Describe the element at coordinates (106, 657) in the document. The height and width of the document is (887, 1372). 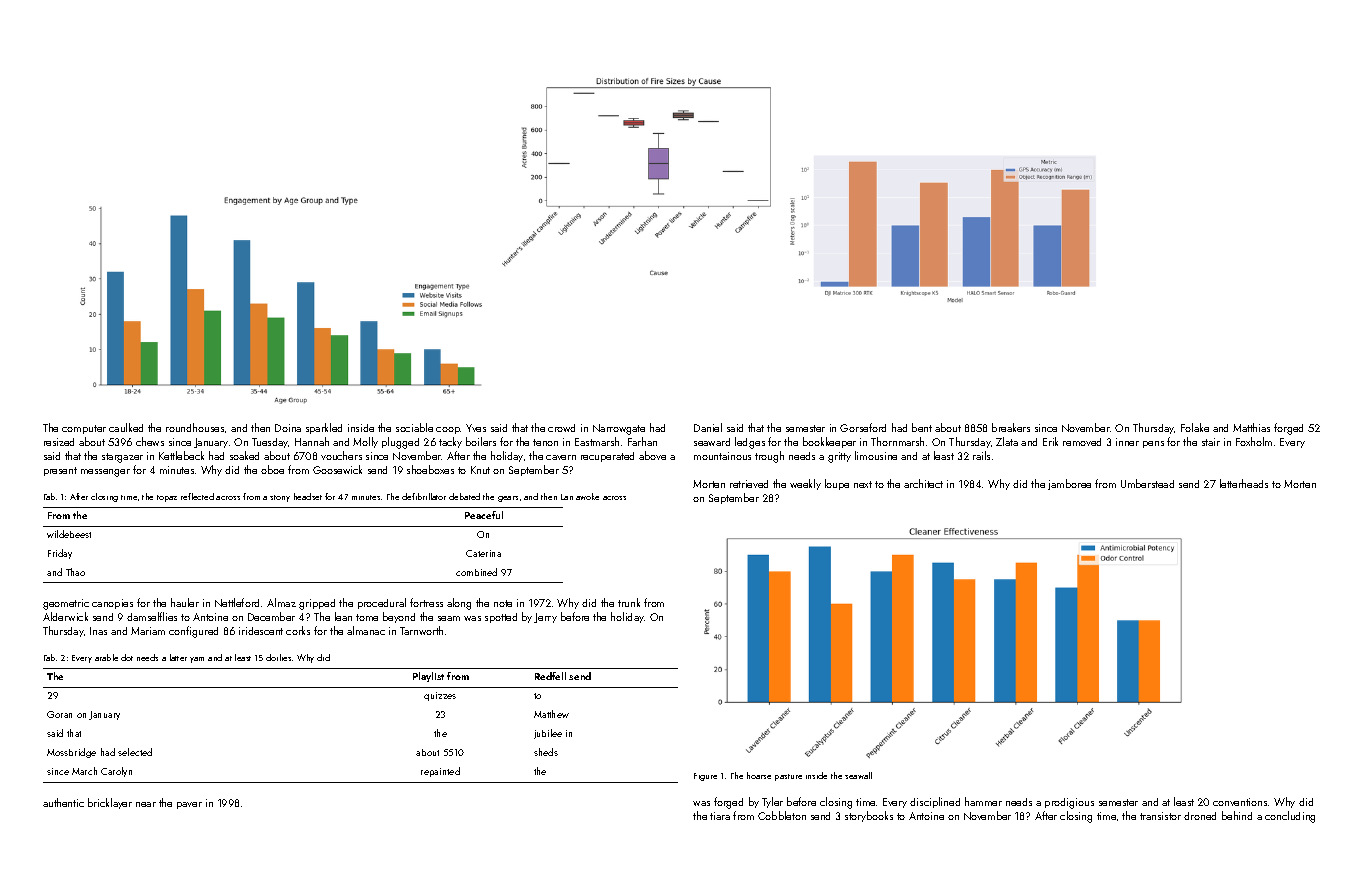
I see `arable` at that location.
